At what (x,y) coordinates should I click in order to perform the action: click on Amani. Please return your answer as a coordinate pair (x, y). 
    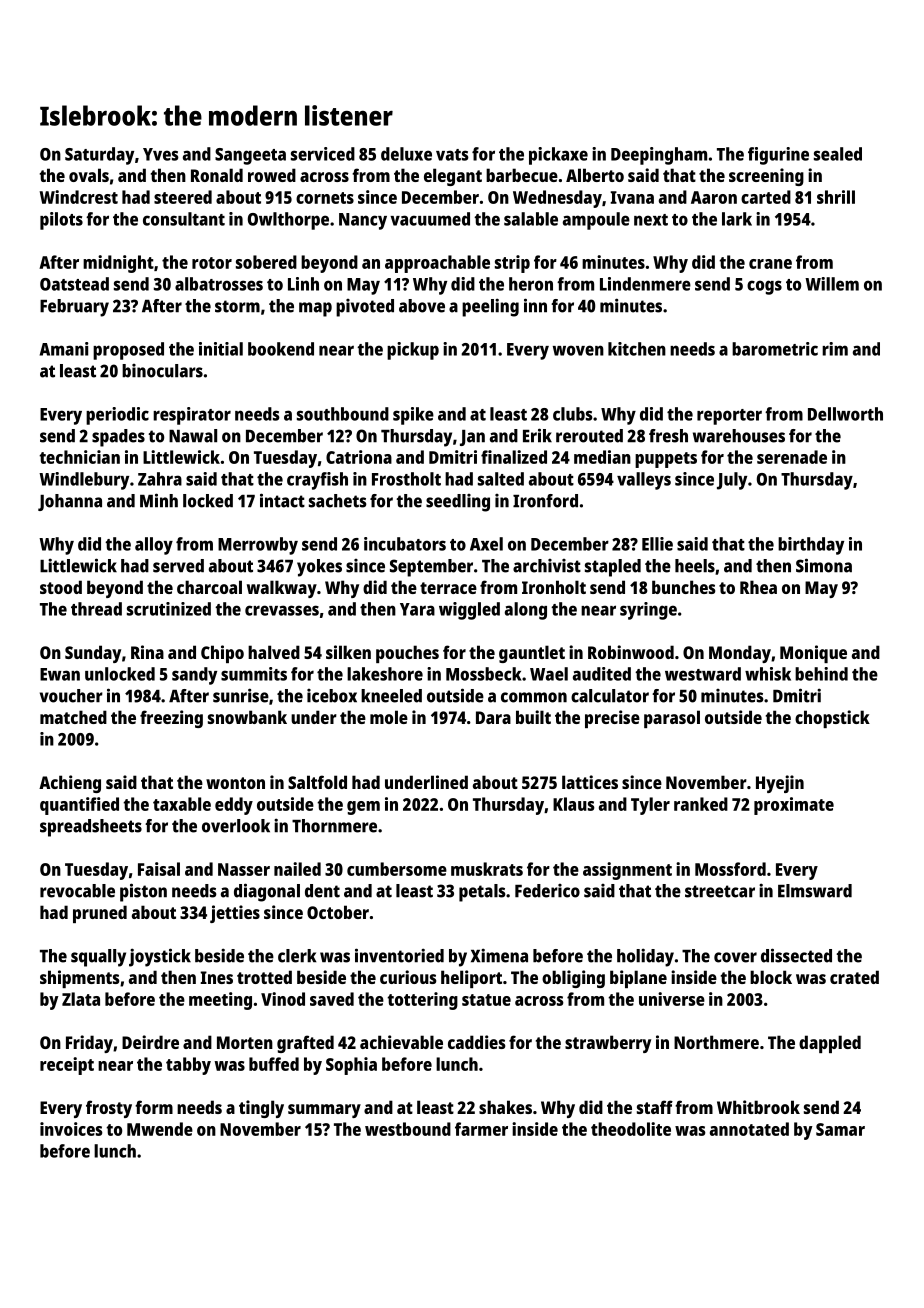
    Looking at the image, I should click on (64, 349).
